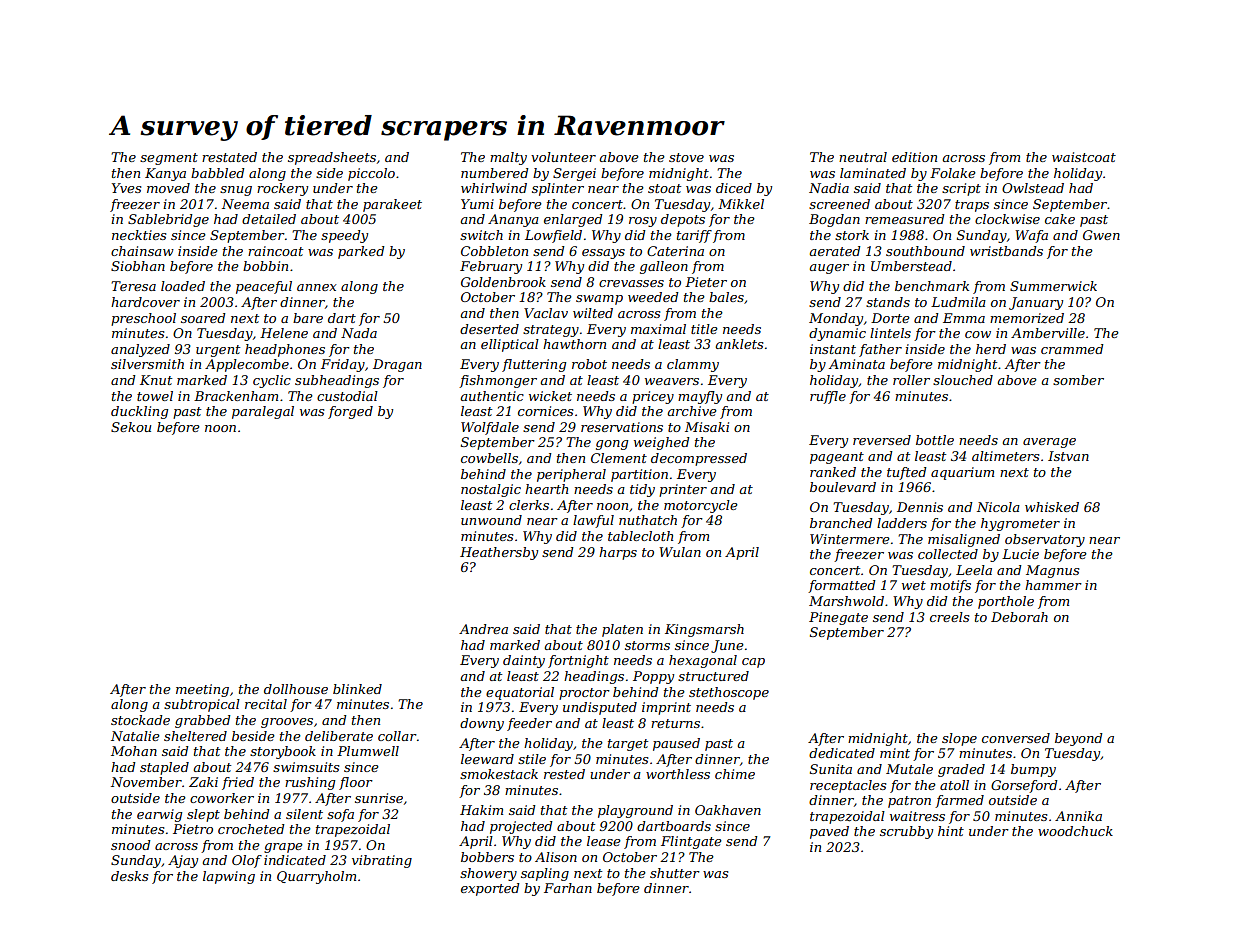 This screenshot has width=1233, height=952. What do you see at coordinates (563, 157) in the screenshot?
I see `volunteer` at bounding box center [563, 157].
